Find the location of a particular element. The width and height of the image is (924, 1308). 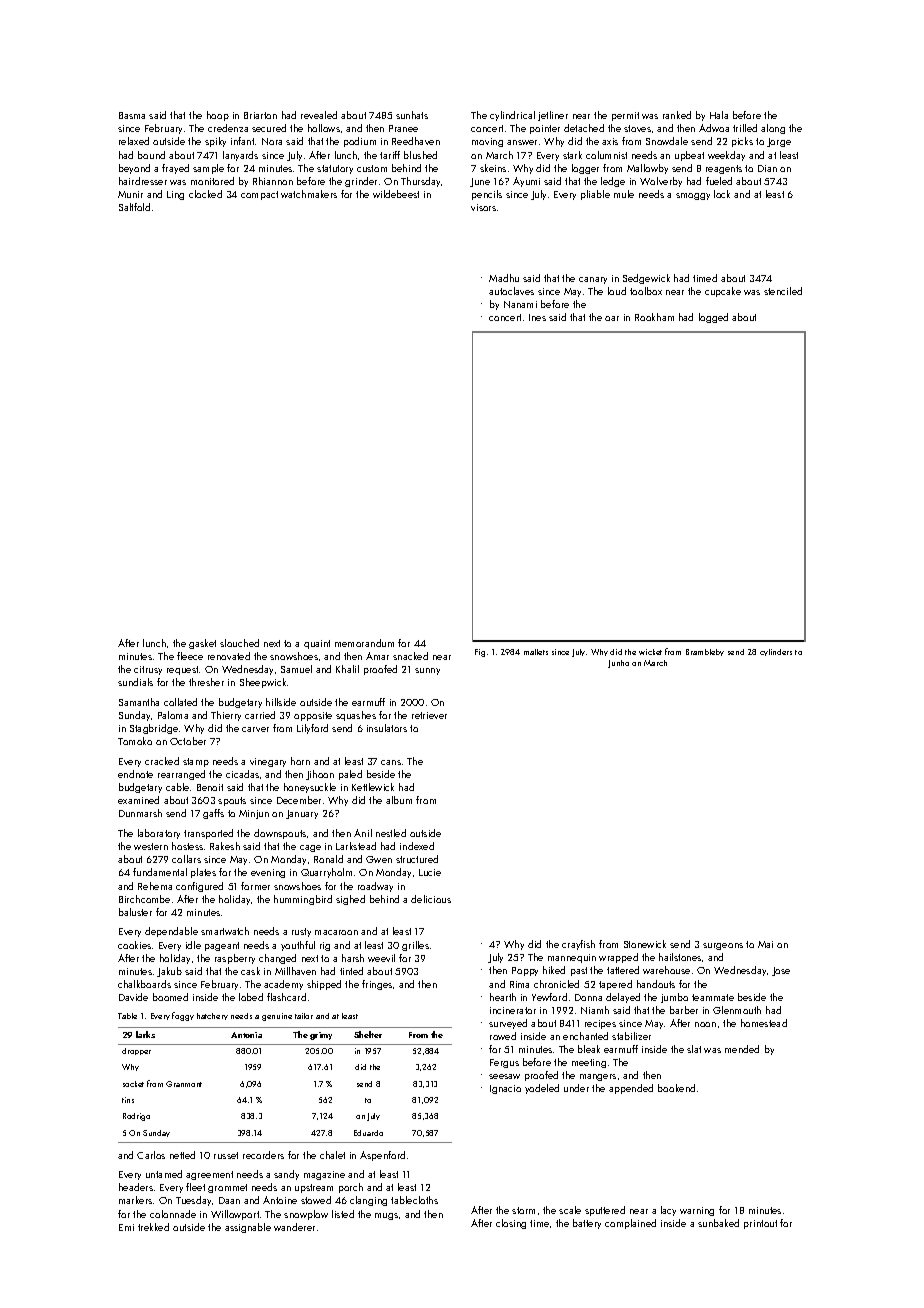

recorders is located at coordinates (263, 1155).
